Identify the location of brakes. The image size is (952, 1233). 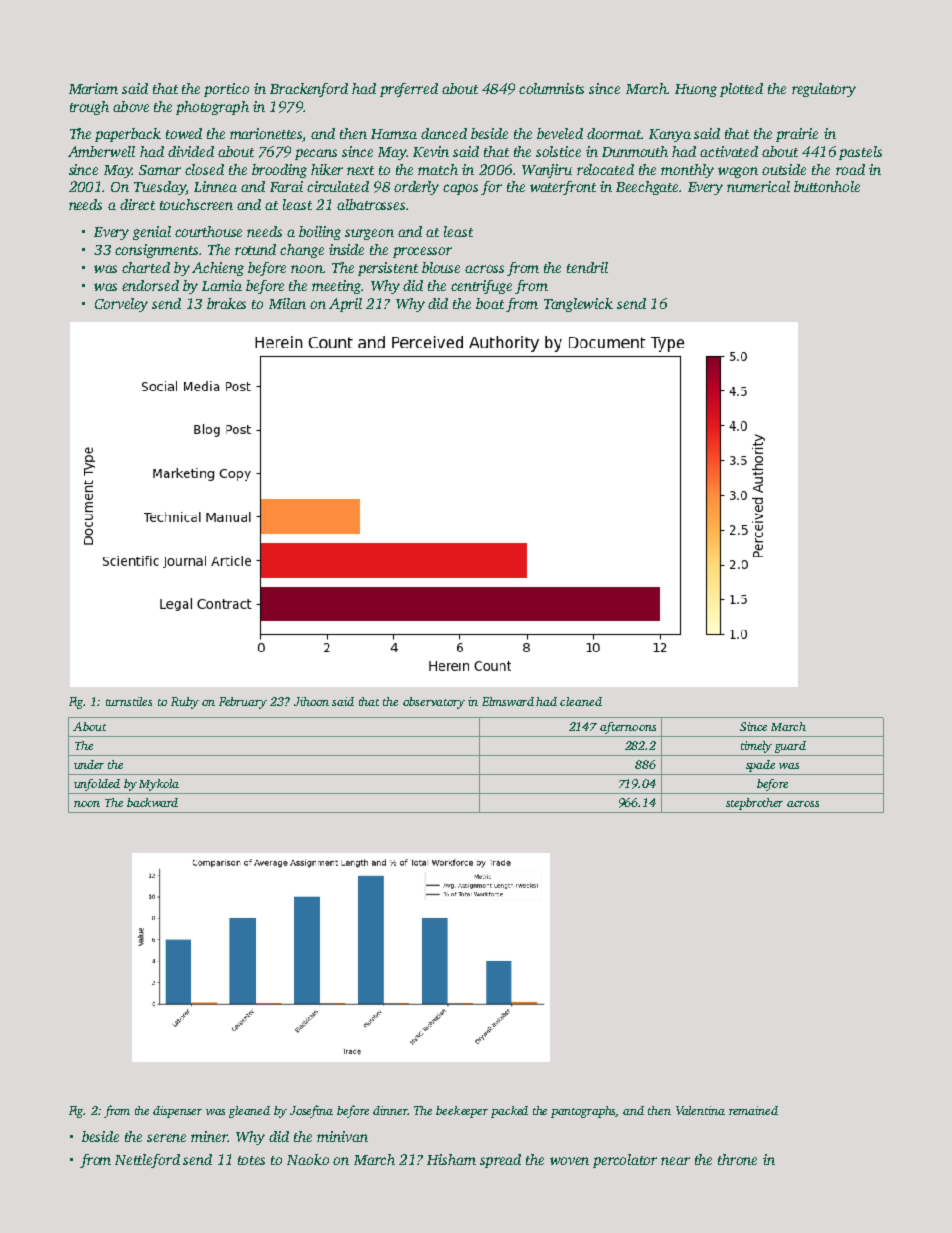
(226, 303).
